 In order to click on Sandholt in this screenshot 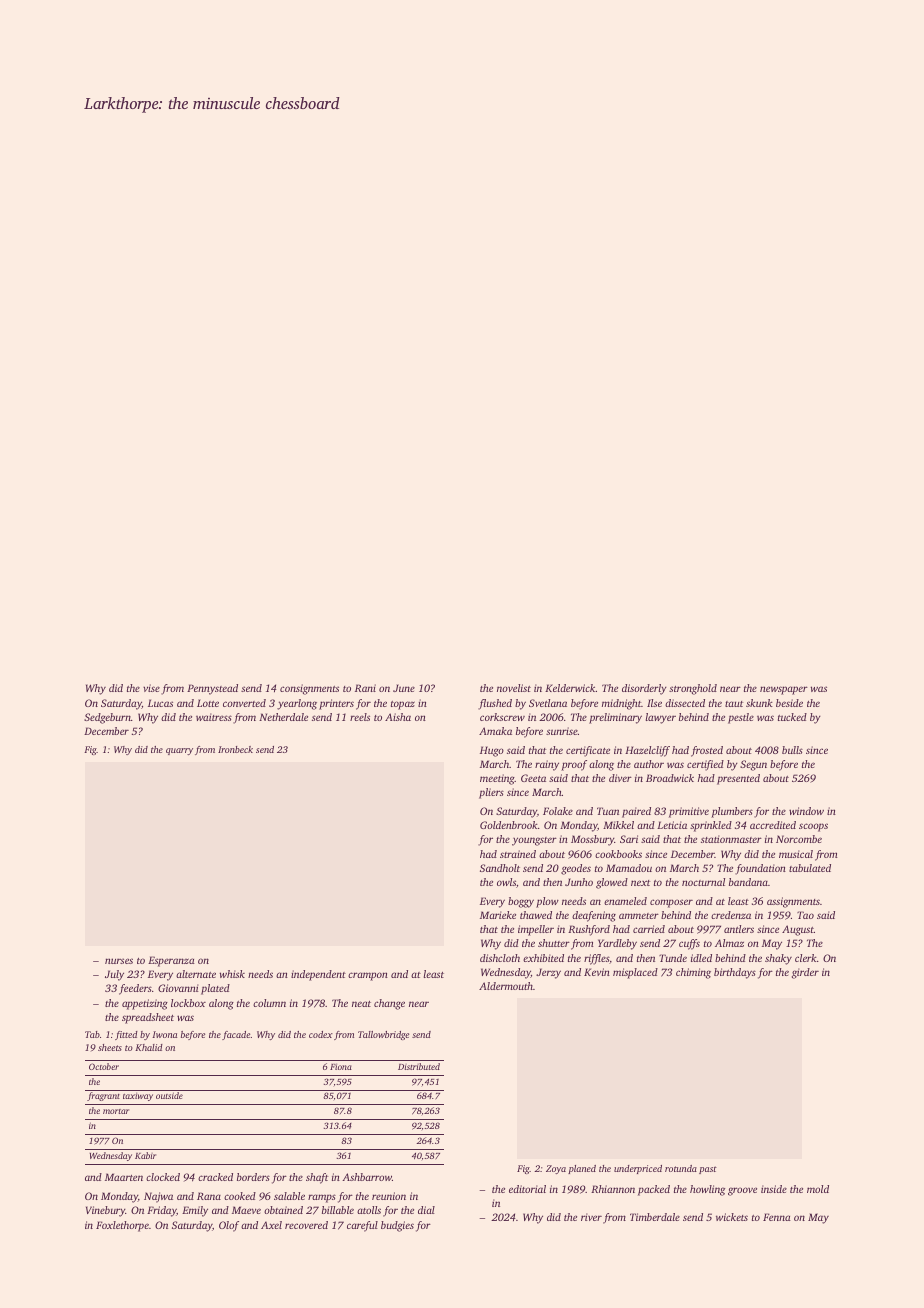, I will do `click(500, 868)`.
